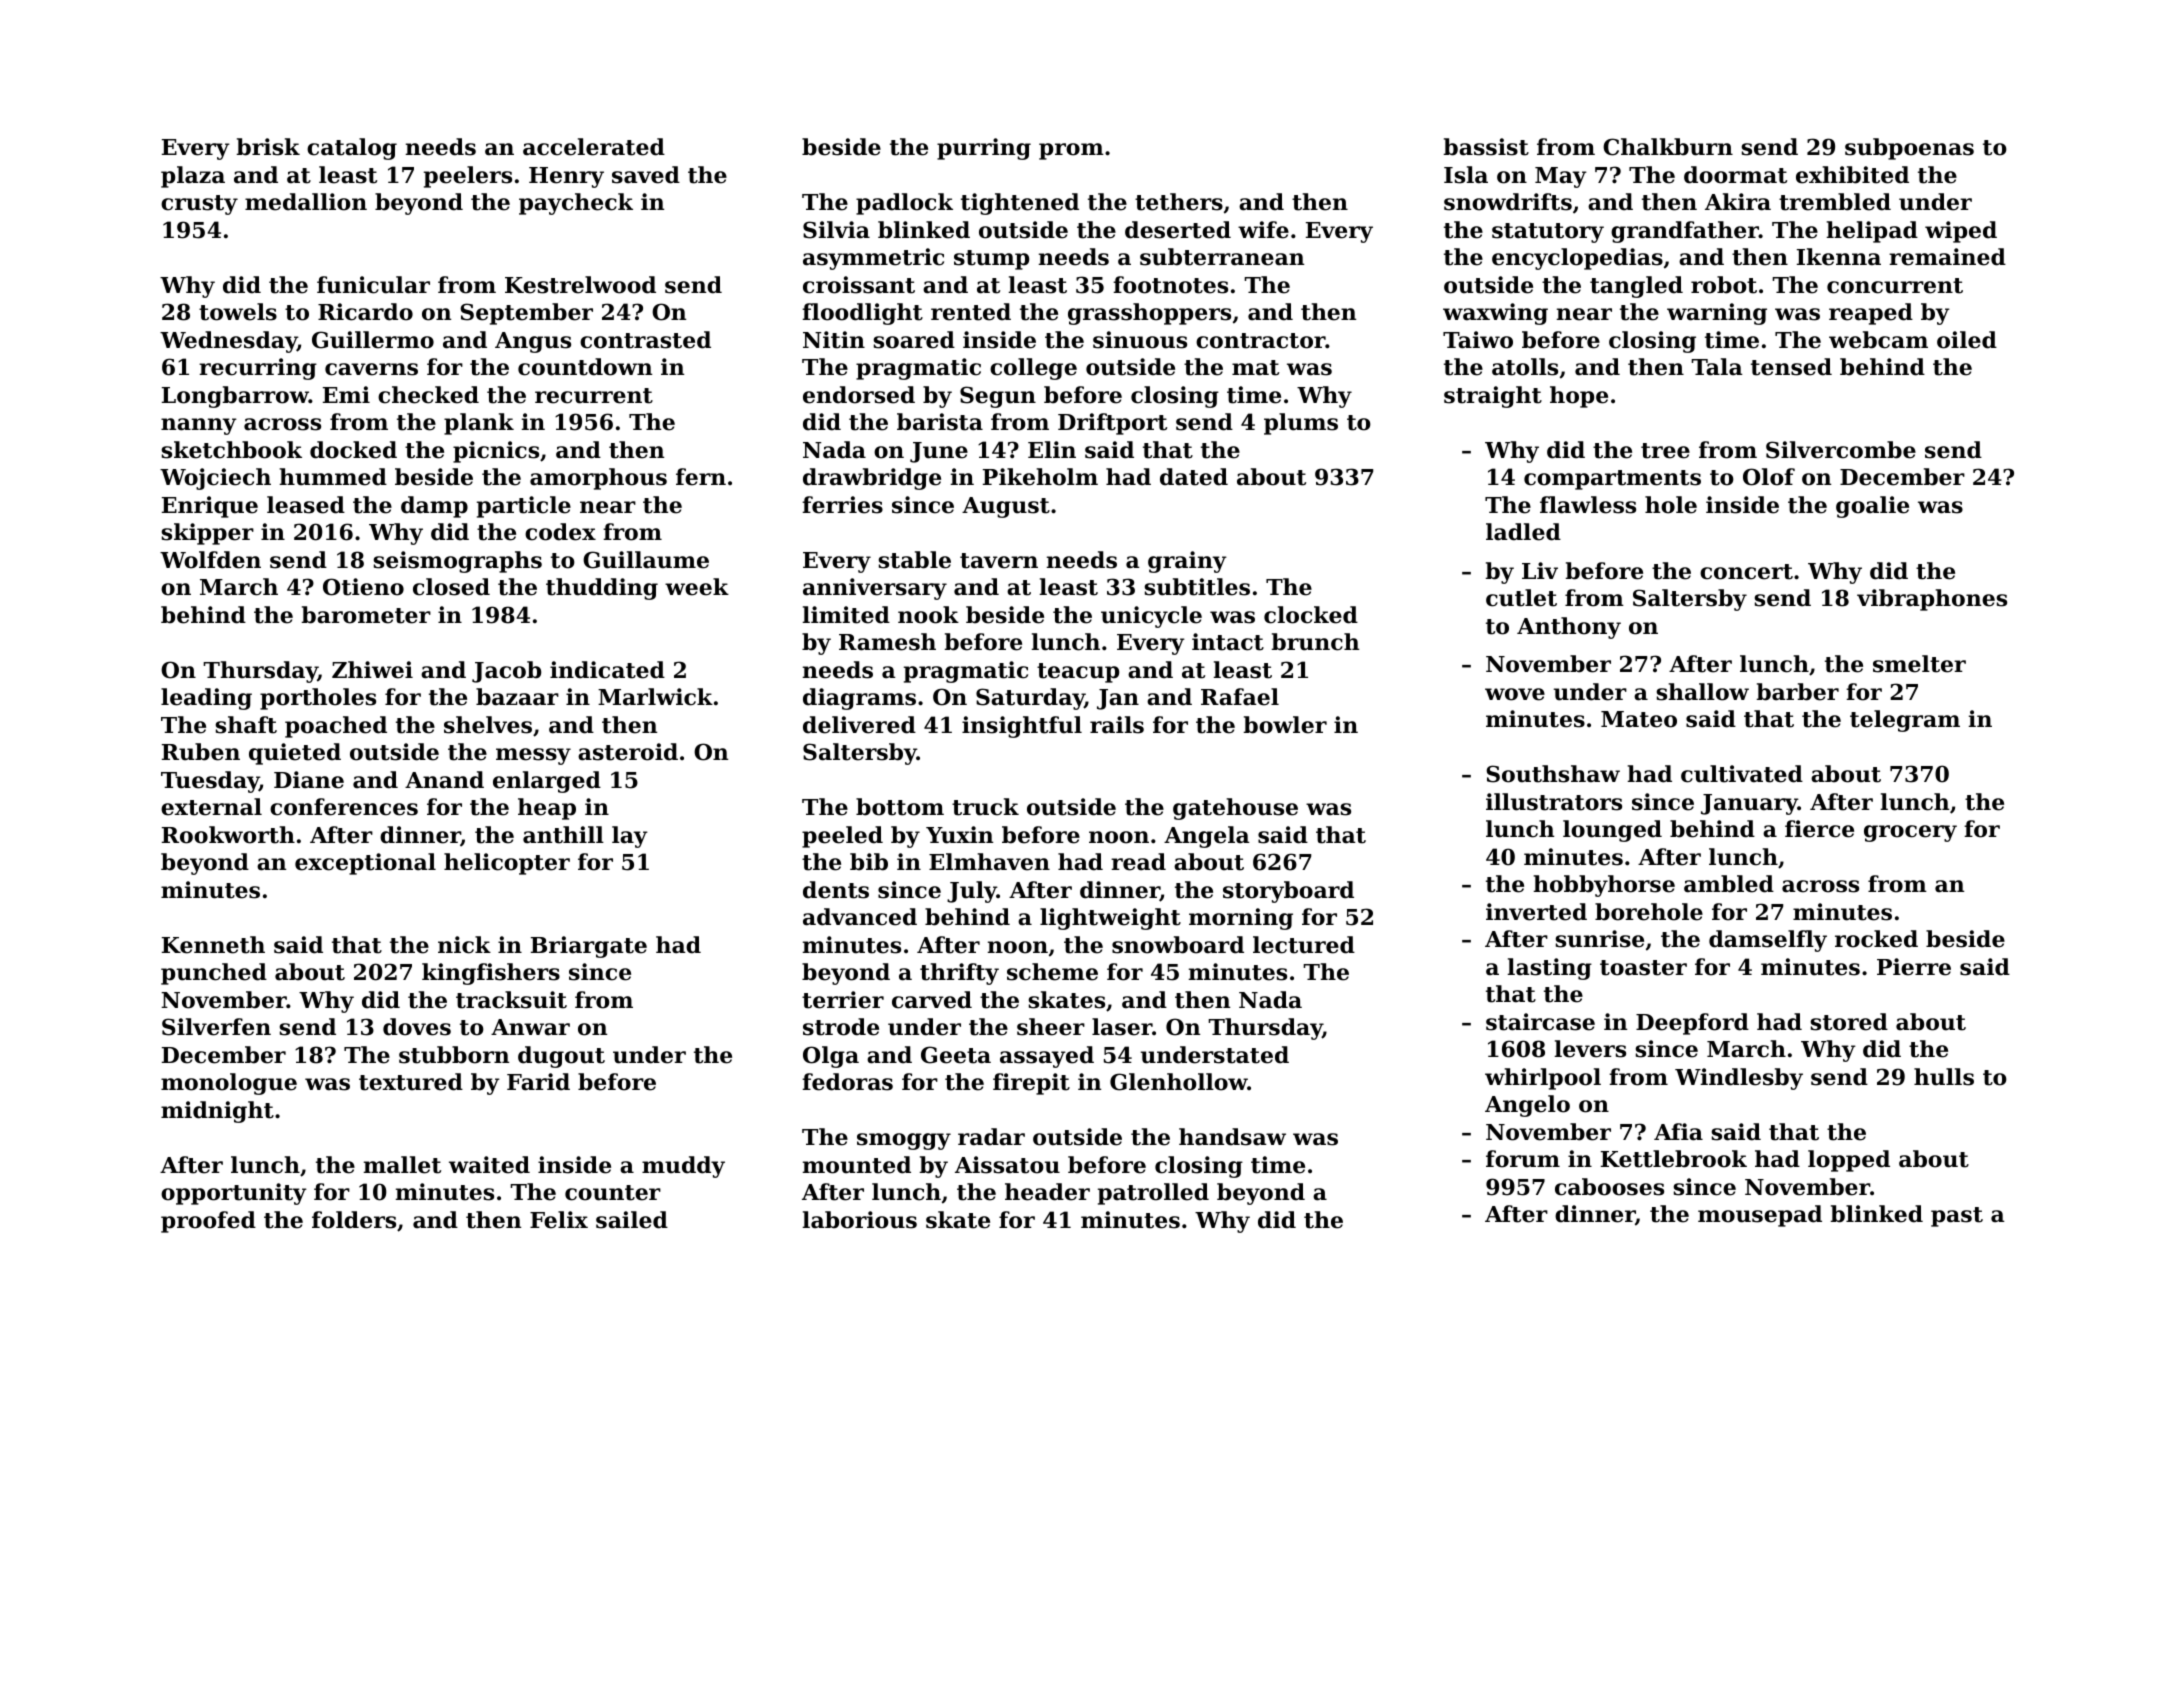  I want to click on assayed, so click(1047, 1057).
